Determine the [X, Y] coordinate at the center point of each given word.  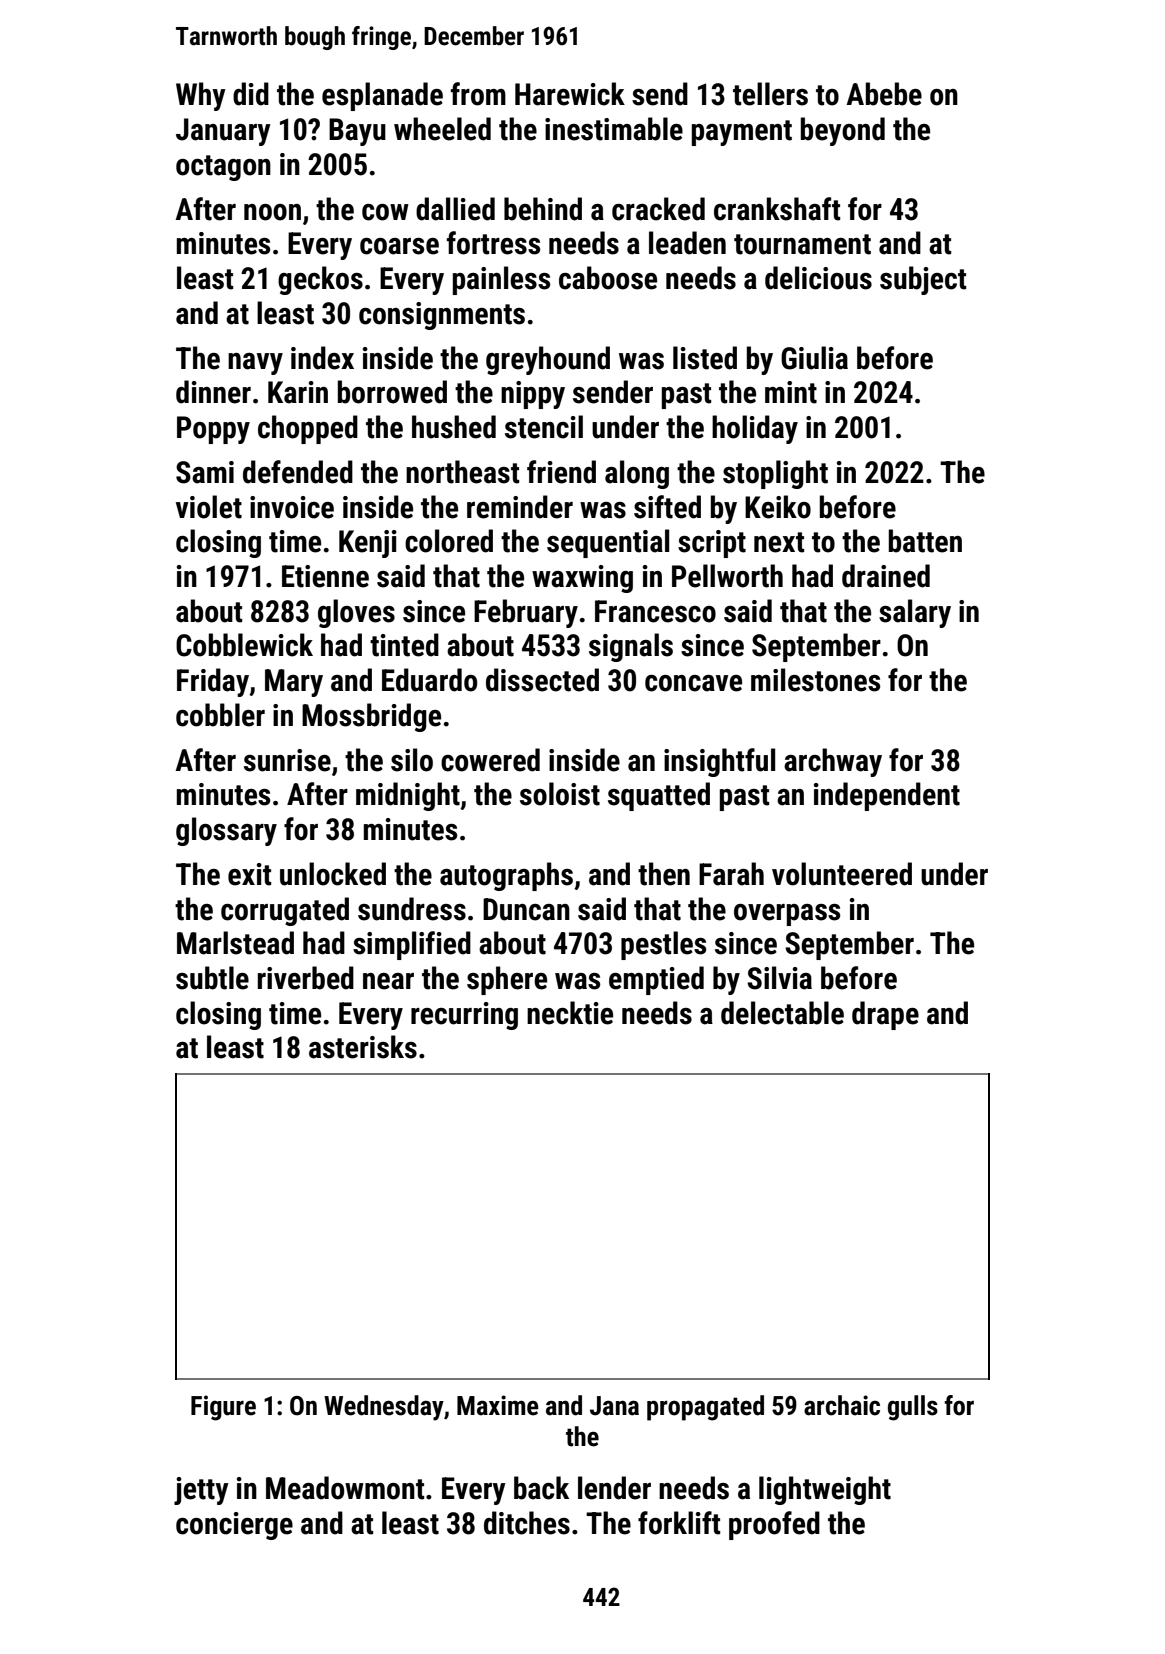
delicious [818, 278]
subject [923, 280]
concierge [234, 1526]
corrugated [285, 911]
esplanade [382, 96]
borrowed [392, 392]
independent [887, 796]
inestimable [614, 129]
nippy [533, 395]
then [664, 874]
